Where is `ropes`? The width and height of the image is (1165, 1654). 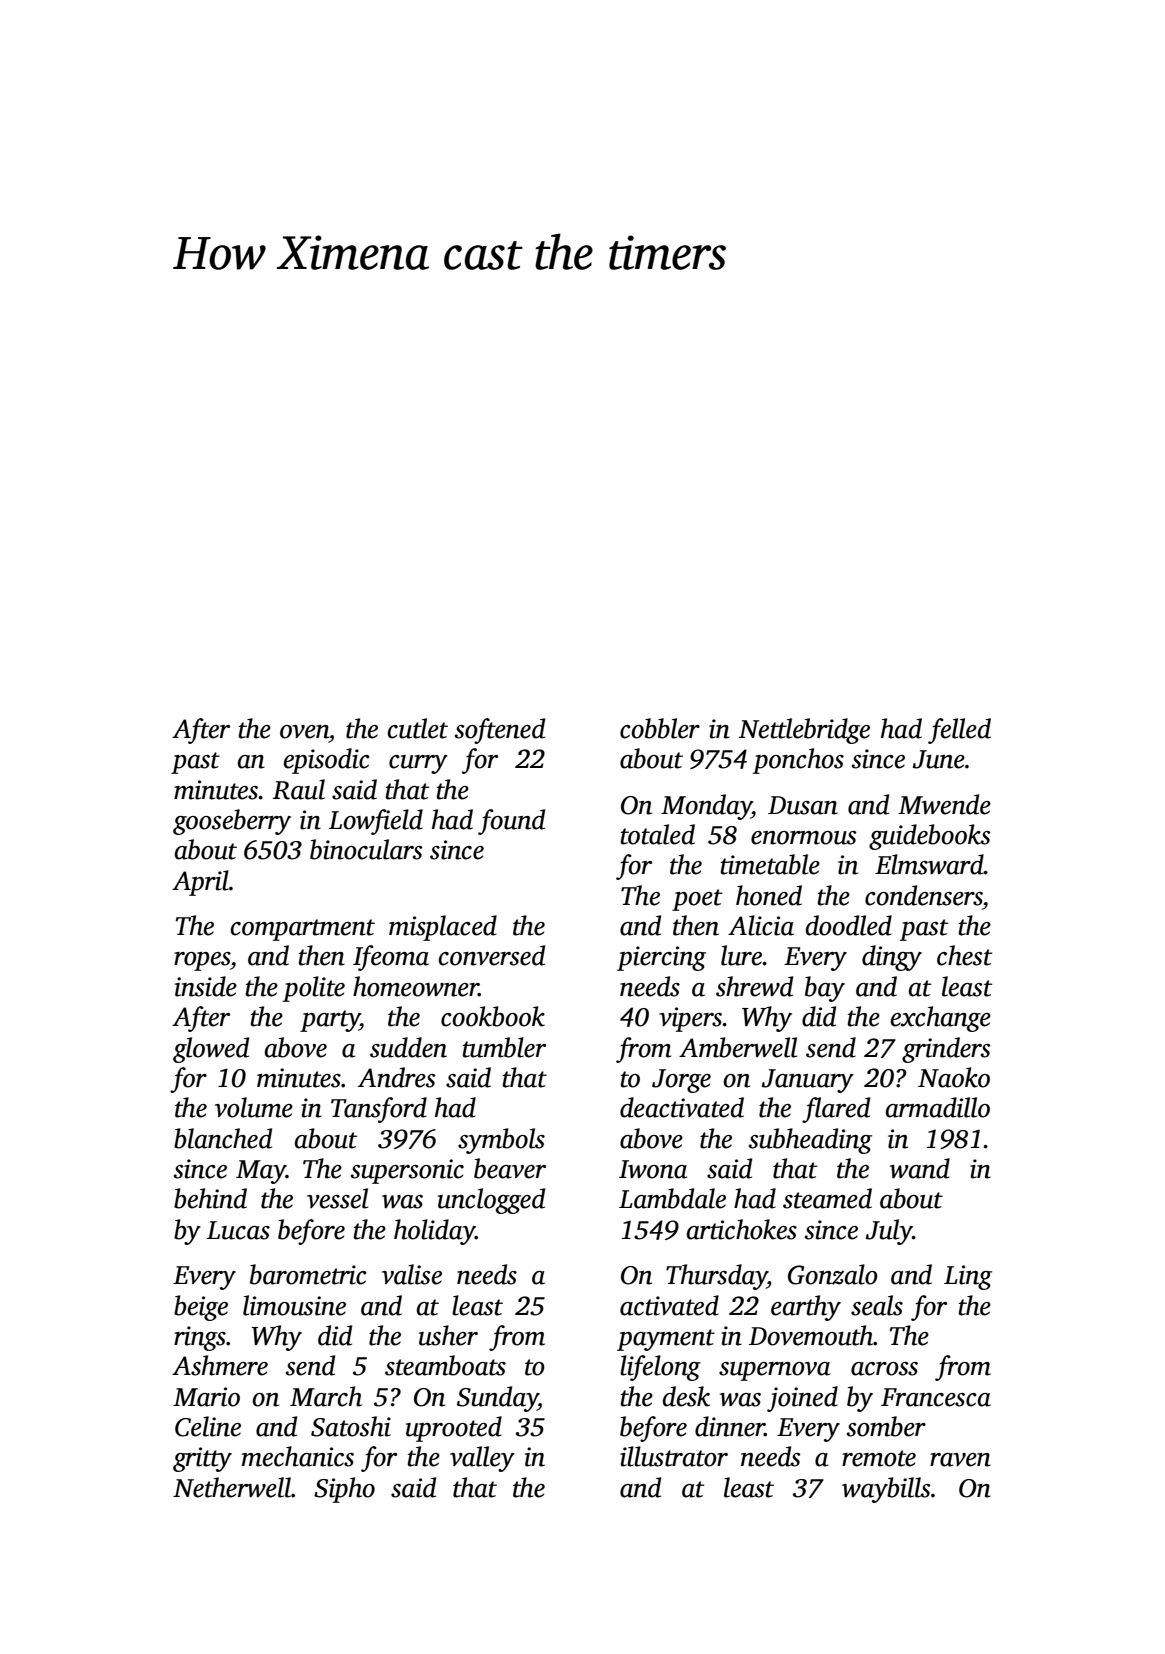
ropes is located at coordinates (202, 961).
